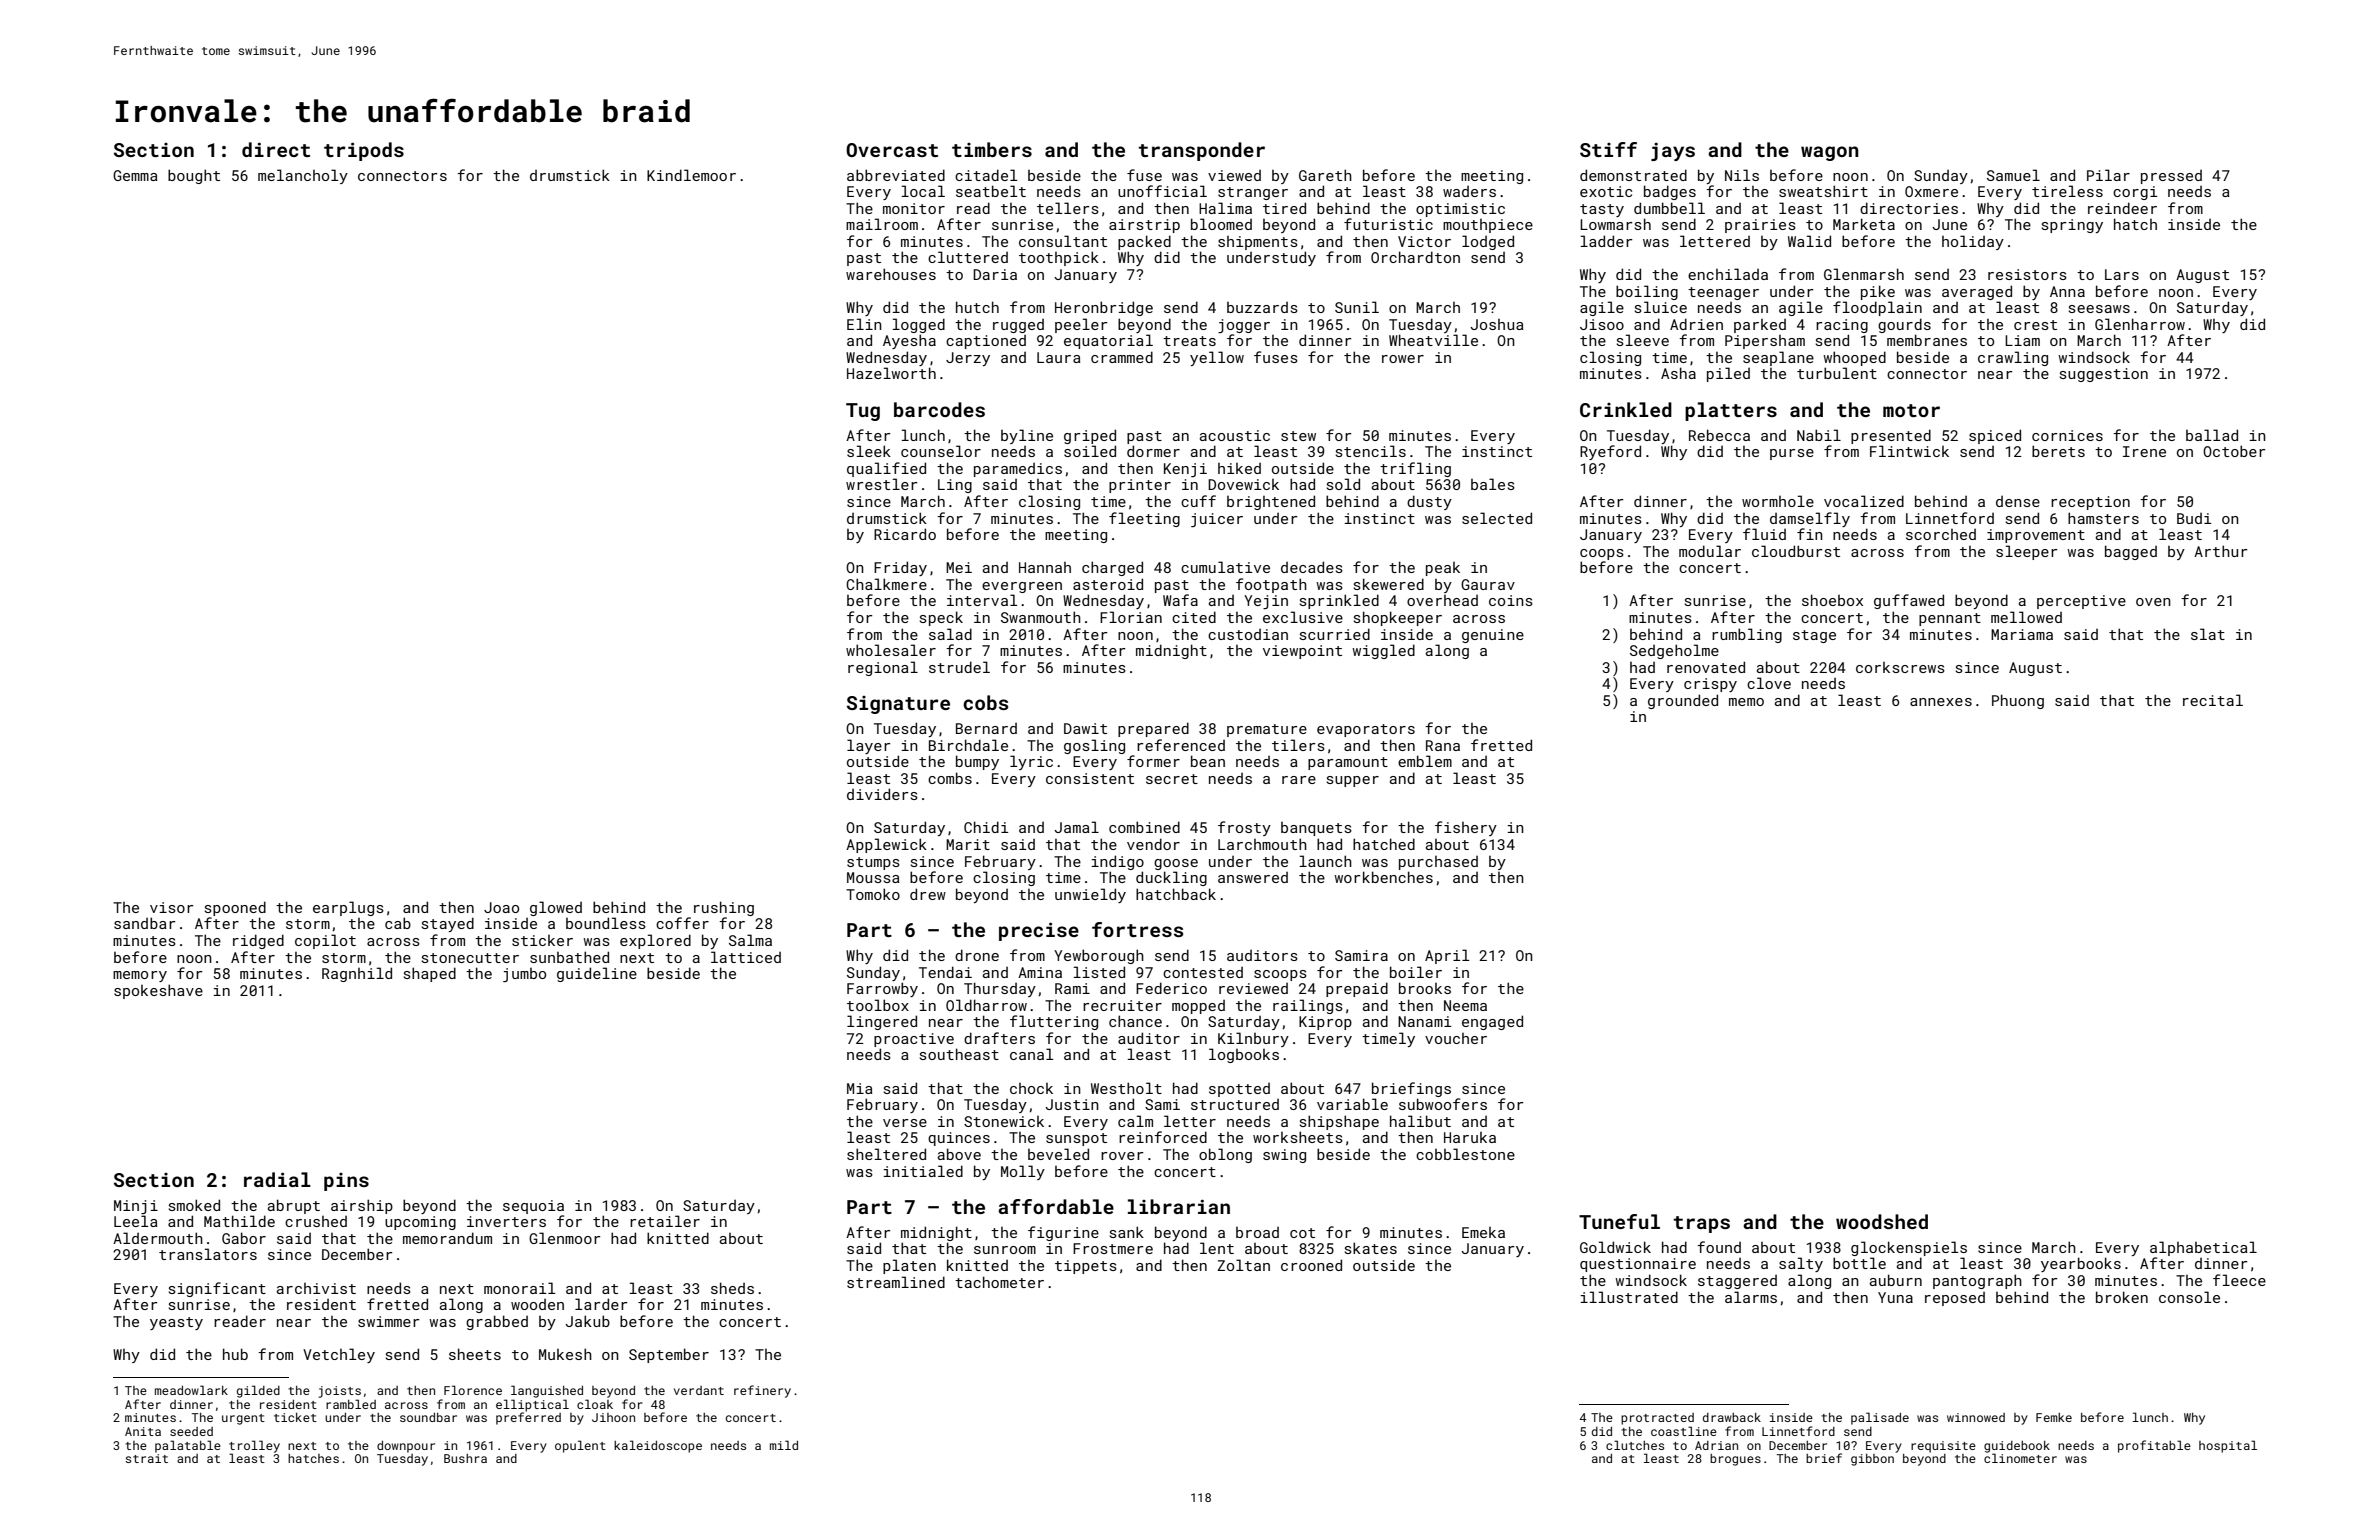 This image has width=2380, height=1540. I want to click on Jakub, so click(587, 1321).
